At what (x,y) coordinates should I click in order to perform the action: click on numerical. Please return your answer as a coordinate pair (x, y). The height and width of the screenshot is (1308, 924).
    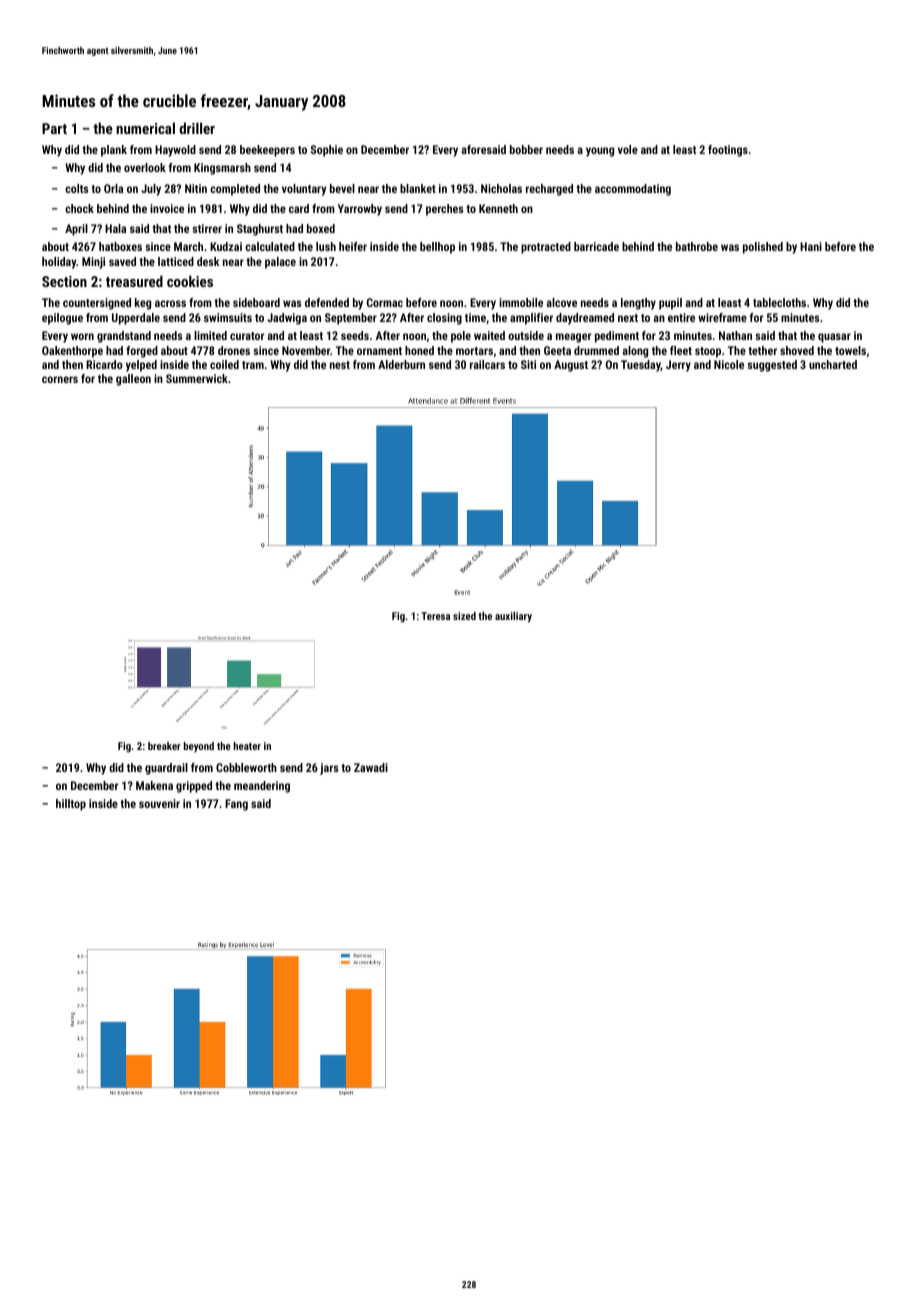
    Looking at the image, I should click on (145, 128).
